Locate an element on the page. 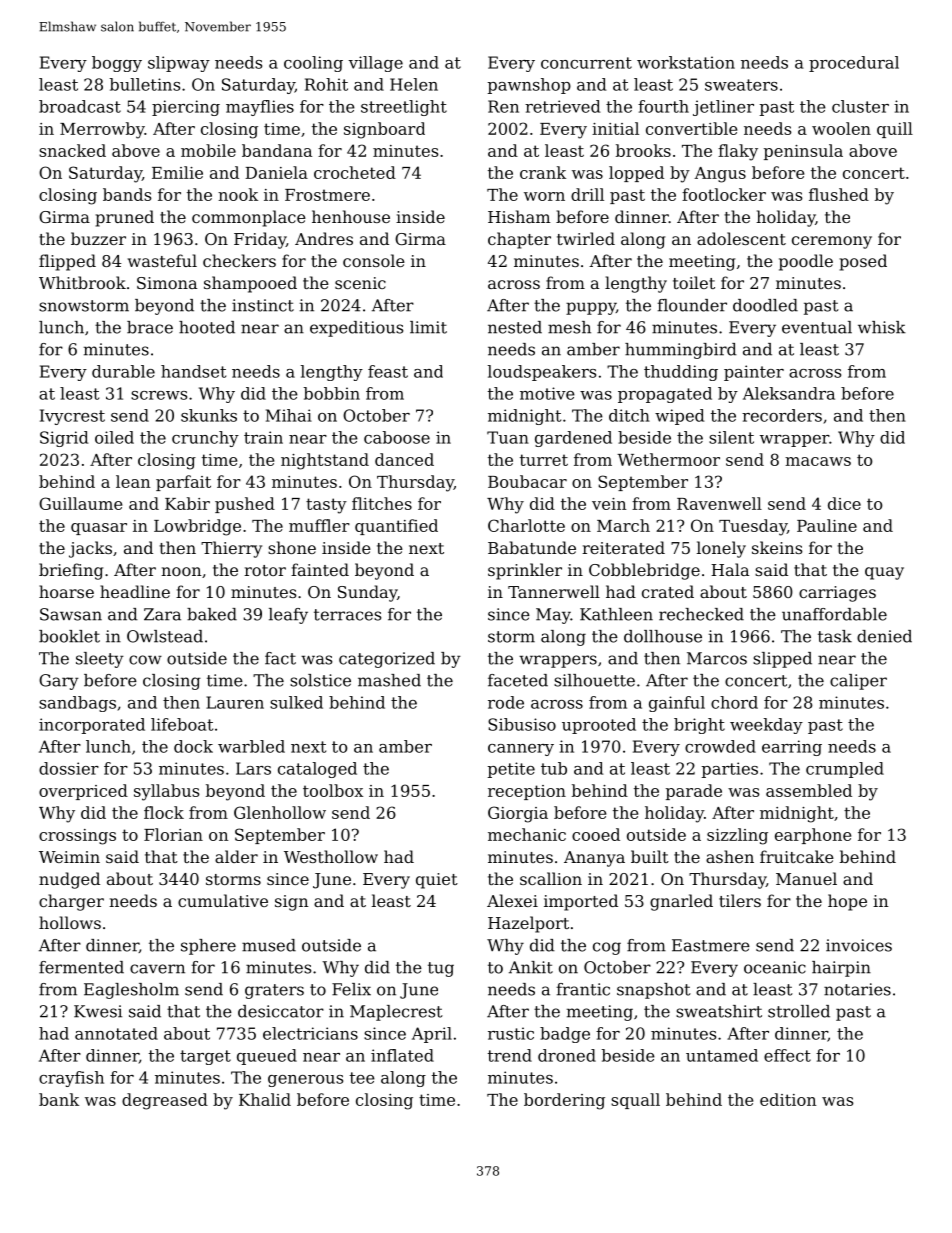  overpriced is located at coordinates (83, 792).
